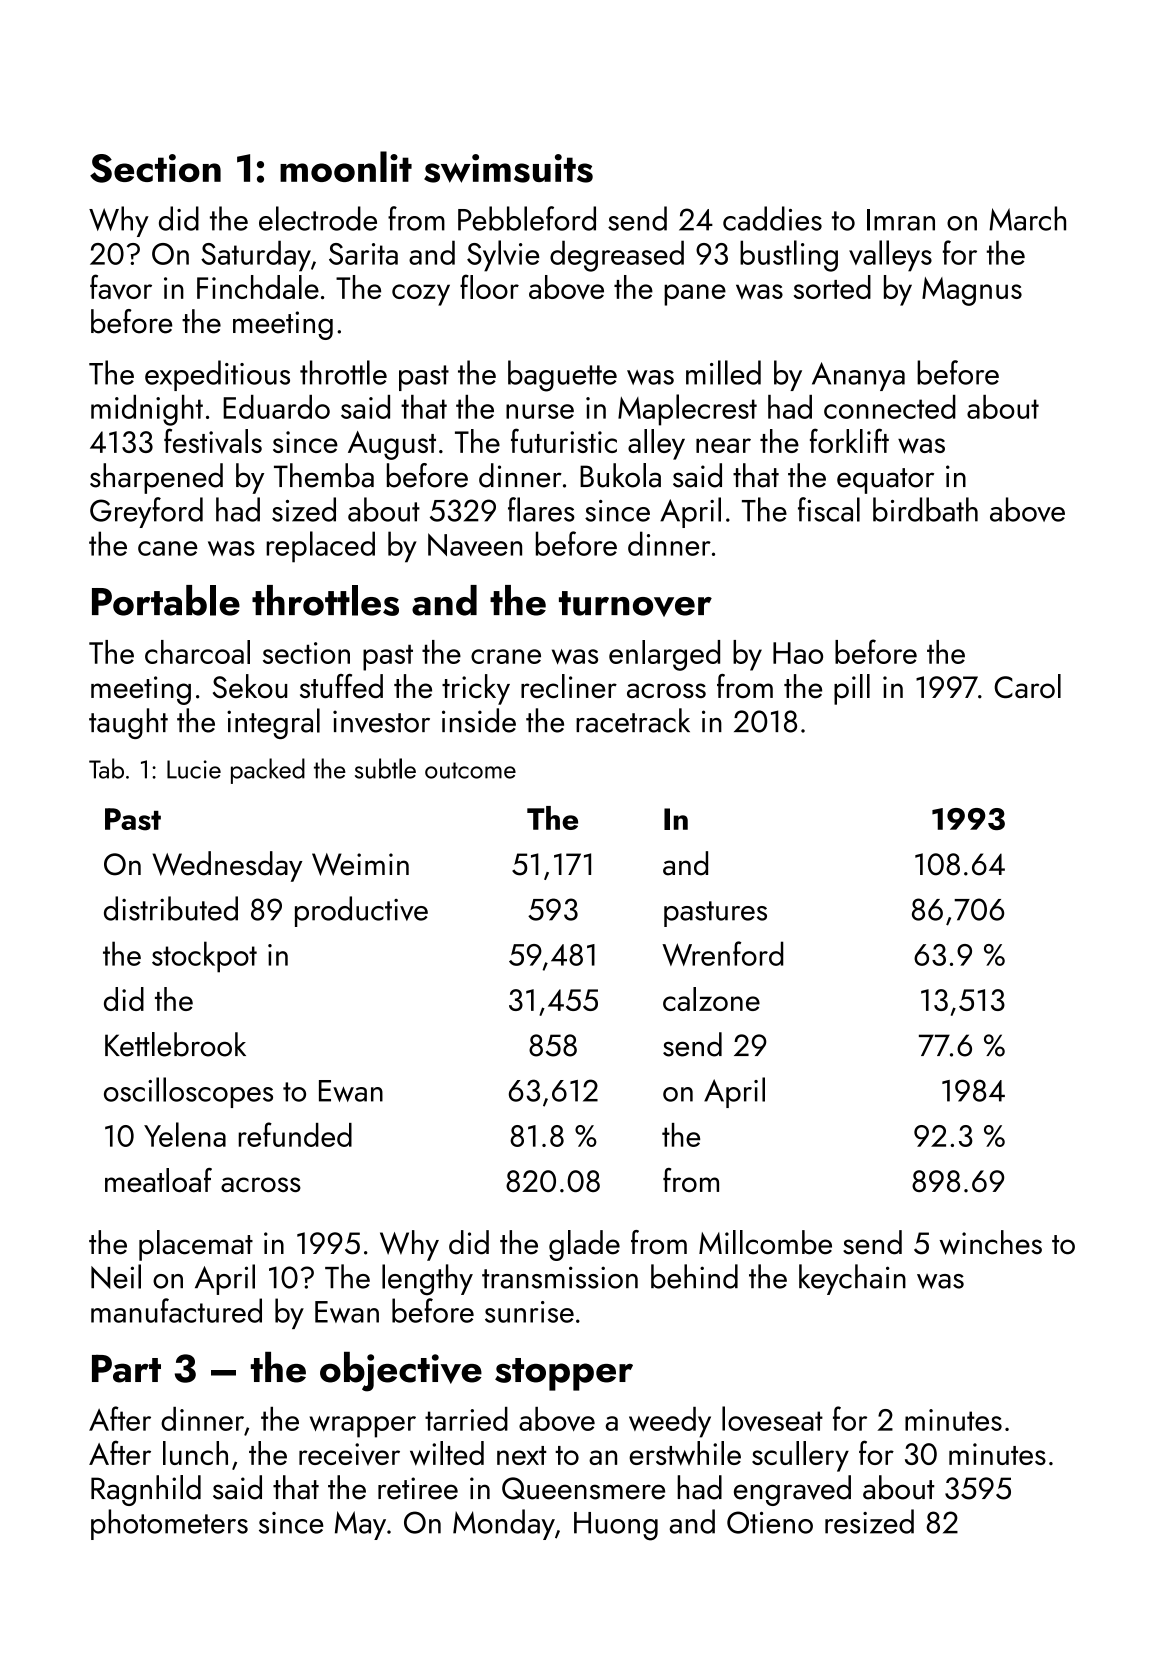 This screenshot has width=1165, height=1654. Describe the element at coordinates (213, 441) in the screenshot. I see `festivals` at that location.
